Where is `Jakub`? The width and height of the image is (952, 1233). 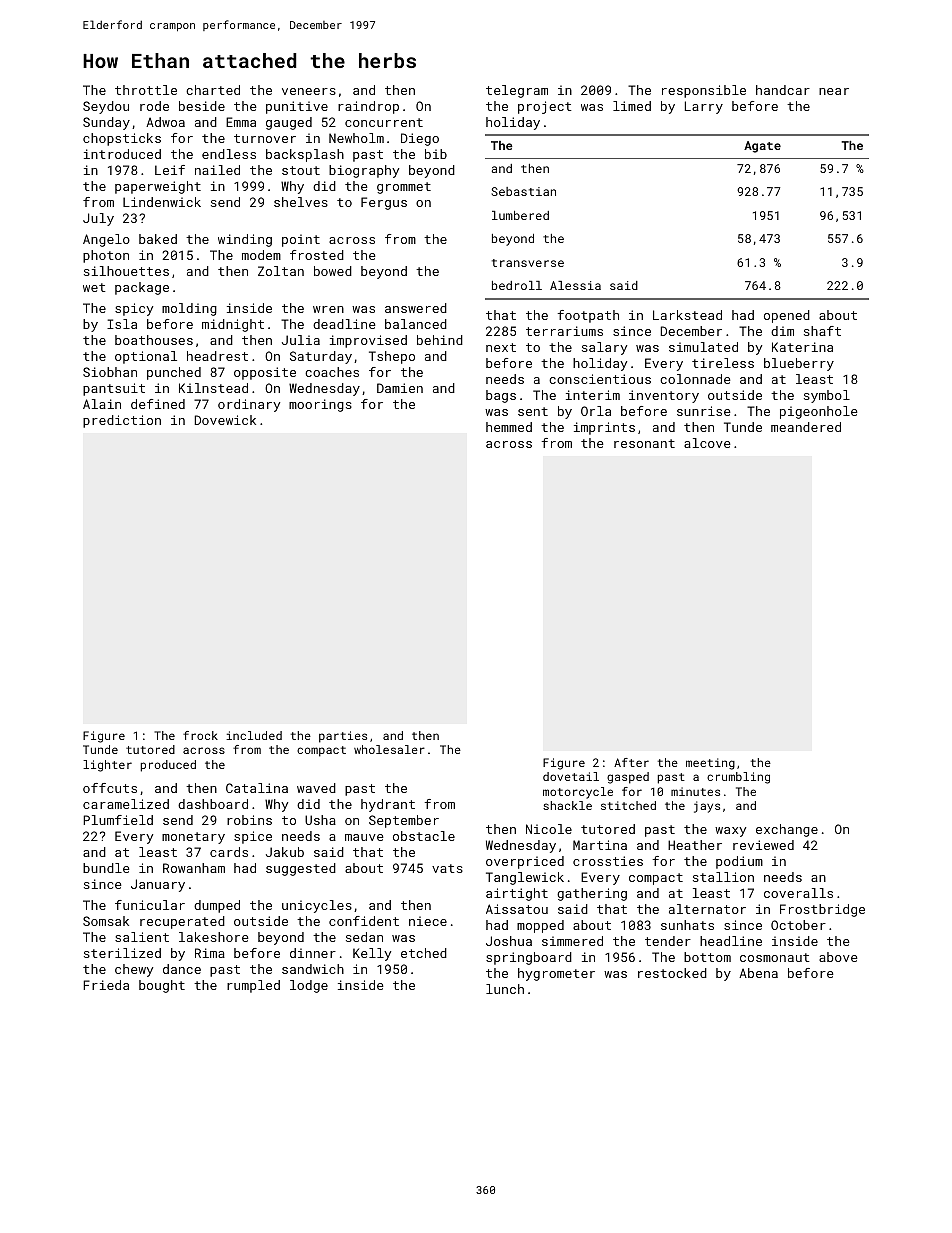 Jakub is located at coordinates (285, 852).
